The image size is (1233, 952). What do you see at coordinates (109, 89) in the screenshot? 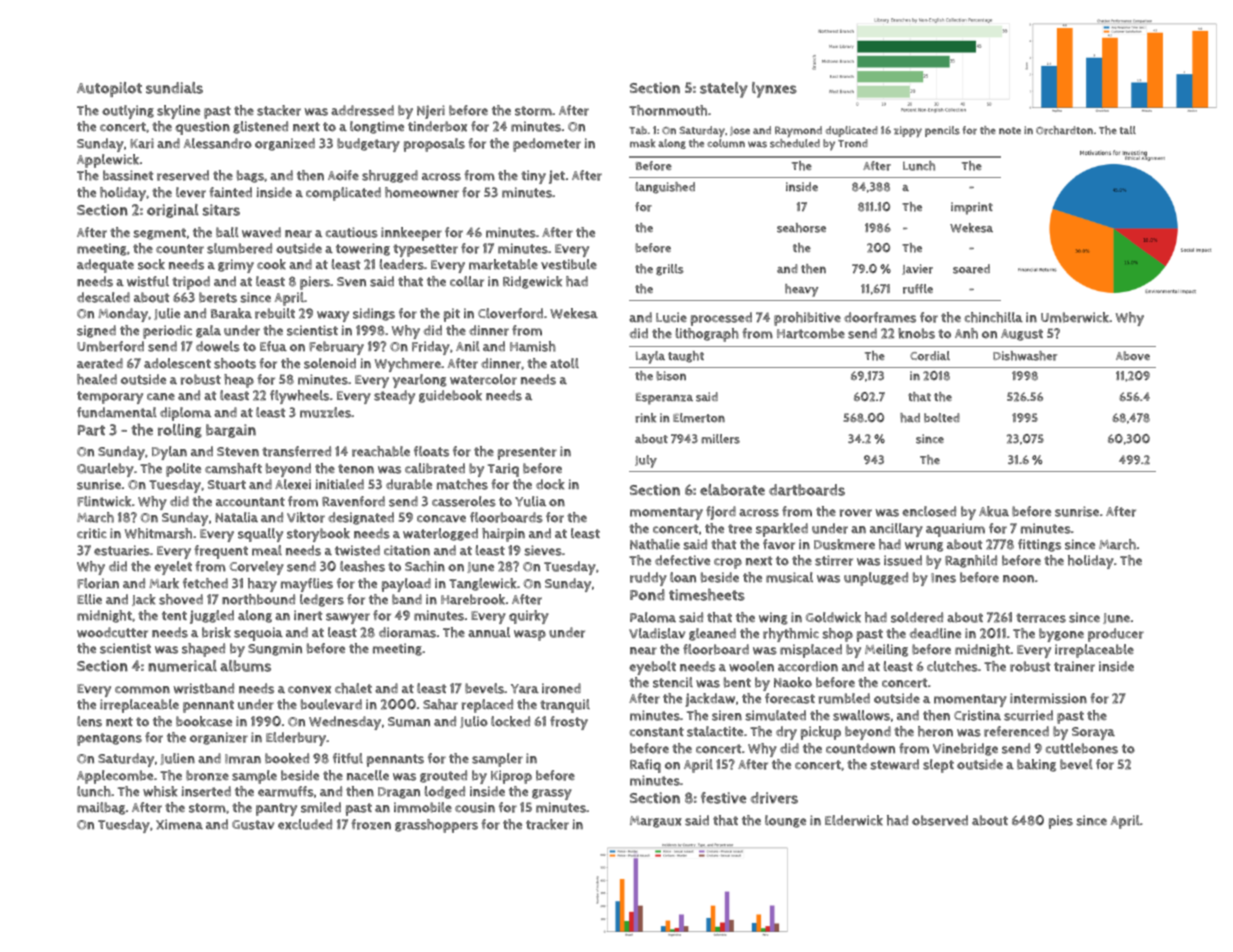
I see `Autopilot` at bounding box center [109, 89].
